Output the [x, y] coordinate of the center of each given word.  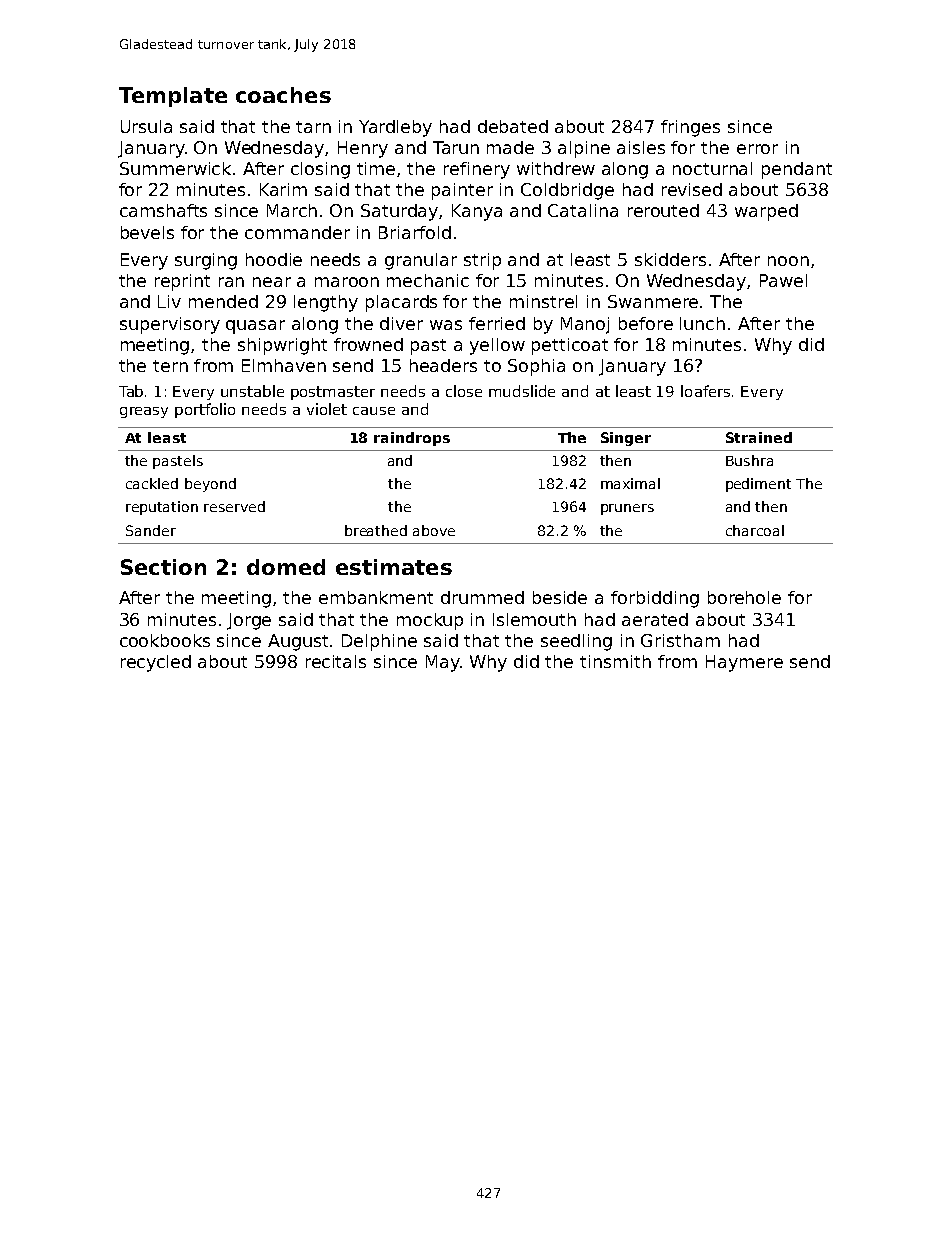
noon [788, 261]
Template [173, 97]
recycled [156, 663]
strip [482, 261]
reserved [234, 506]
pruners [627, 509]
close [464, 391]
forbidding [655, 599]
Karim [283, 189]
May [443, 663]
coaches [283, 95]
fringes [690, 128]
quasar [255, 327]
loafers [705, 391]
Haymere [744, 663]
